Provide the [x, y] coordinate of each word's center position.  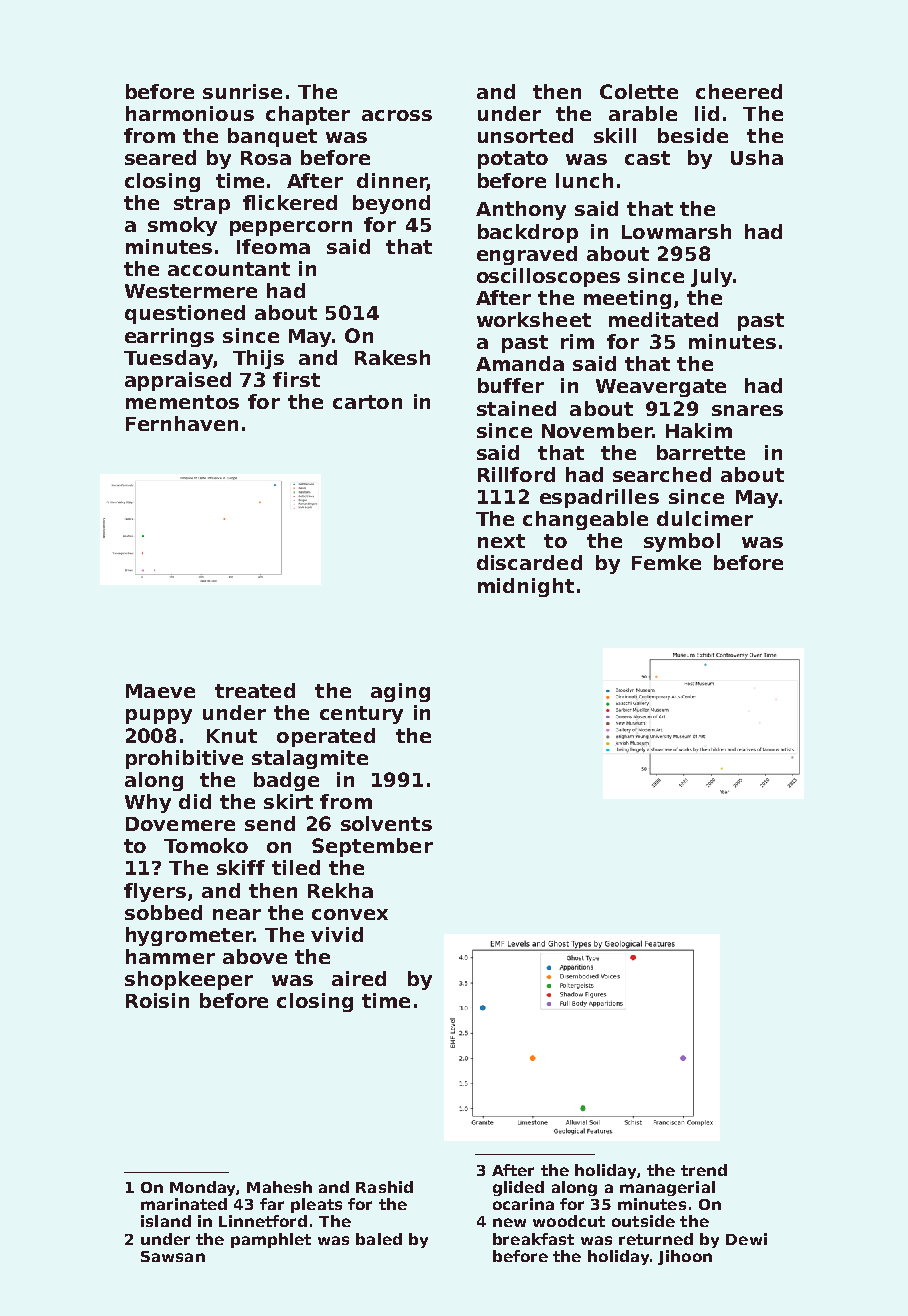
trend [704, 1170]
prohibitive [184, 759]
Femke [666, 562]
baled [379, 1239]
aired [359, 978]
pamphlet [271, 1240]
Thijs [258, 359]
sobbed [163, 912]
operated [326, 737]
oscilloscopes [548, 277]
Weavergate [661, 388]
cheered [739, 91]
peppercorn [291, 228]
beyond [391, 204]
